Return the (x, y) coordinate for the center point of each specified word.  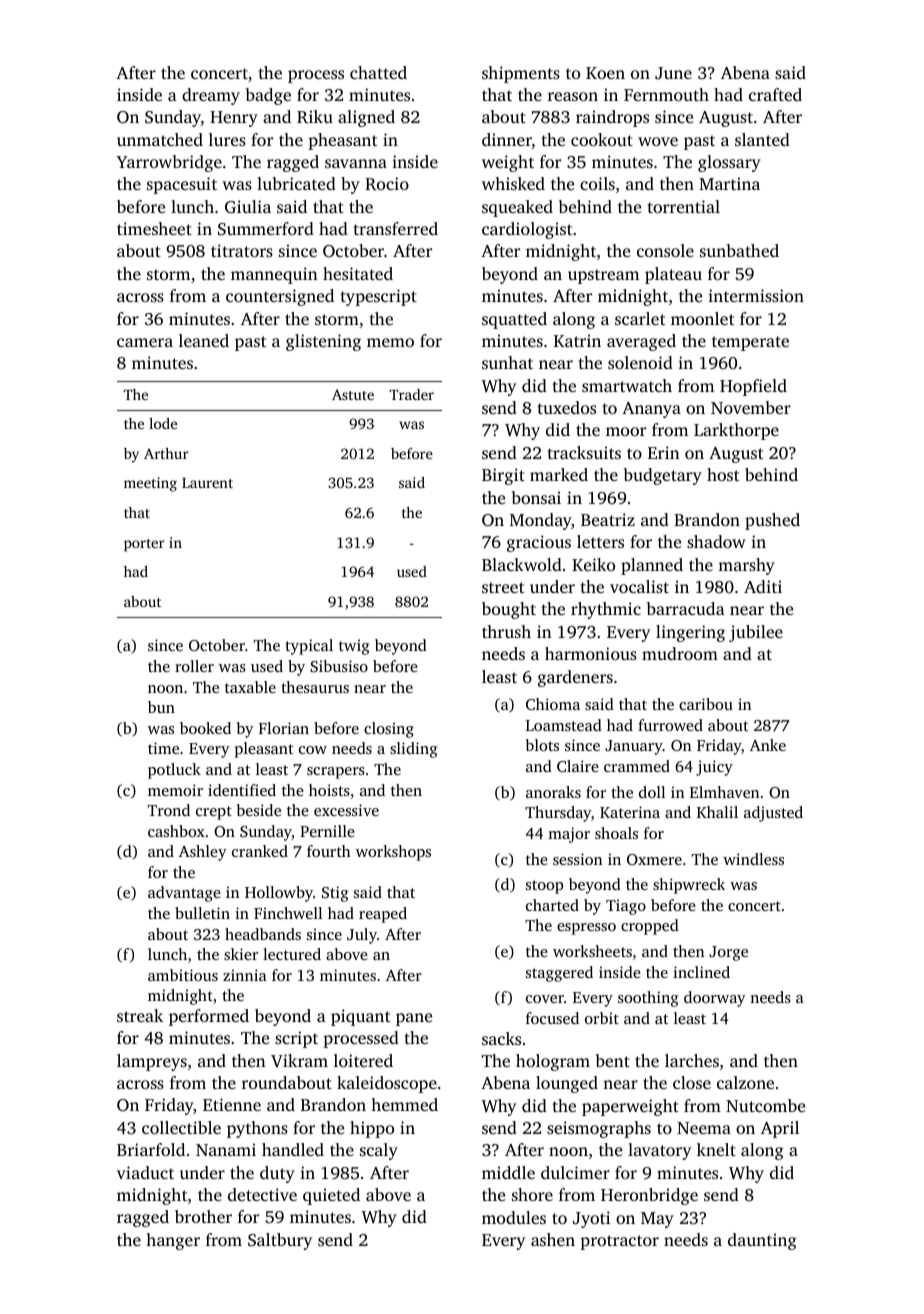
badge (268, 96)
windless (753, 859)
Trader (411, 394)
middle (508, 1172)
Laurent (207, 483)
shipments (521, 74)
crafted (775, 94)
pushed (772, 521)
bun (161, 707)
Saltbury (280, 1241)
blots (542, 745)
